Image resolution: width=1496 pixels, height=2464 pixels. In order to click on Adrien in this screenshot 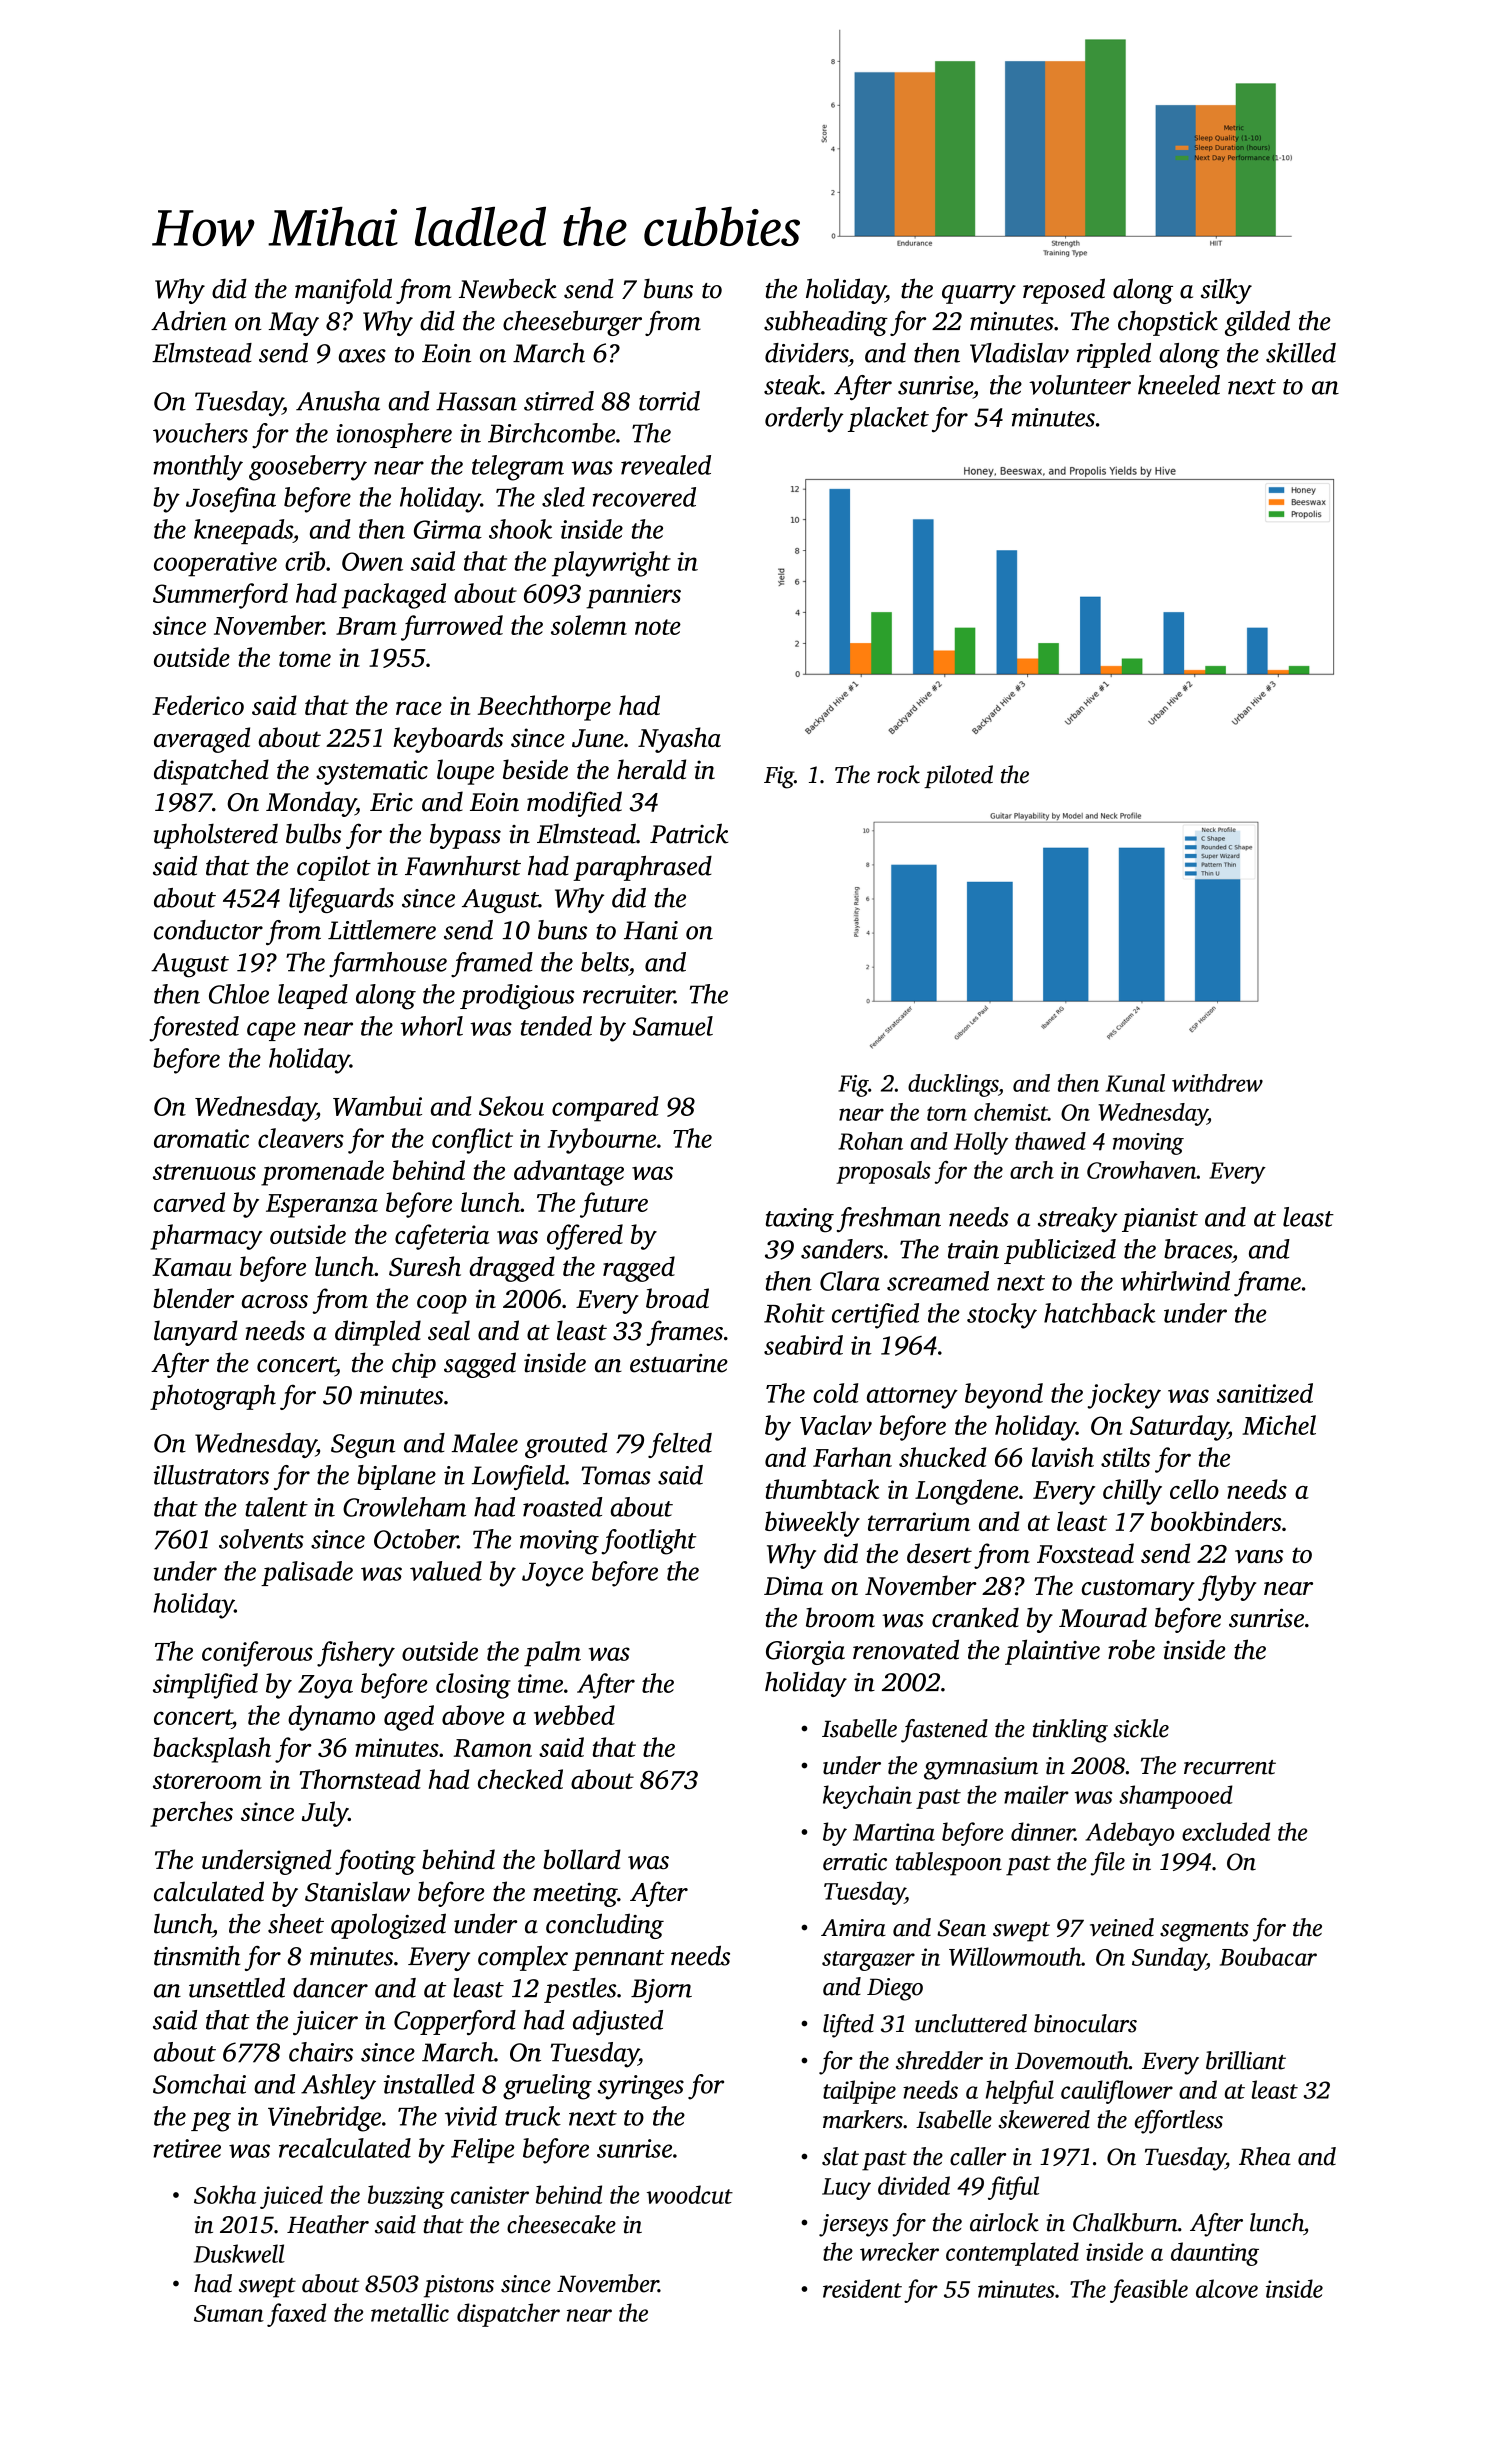, I will do `click(189, 321)`.
